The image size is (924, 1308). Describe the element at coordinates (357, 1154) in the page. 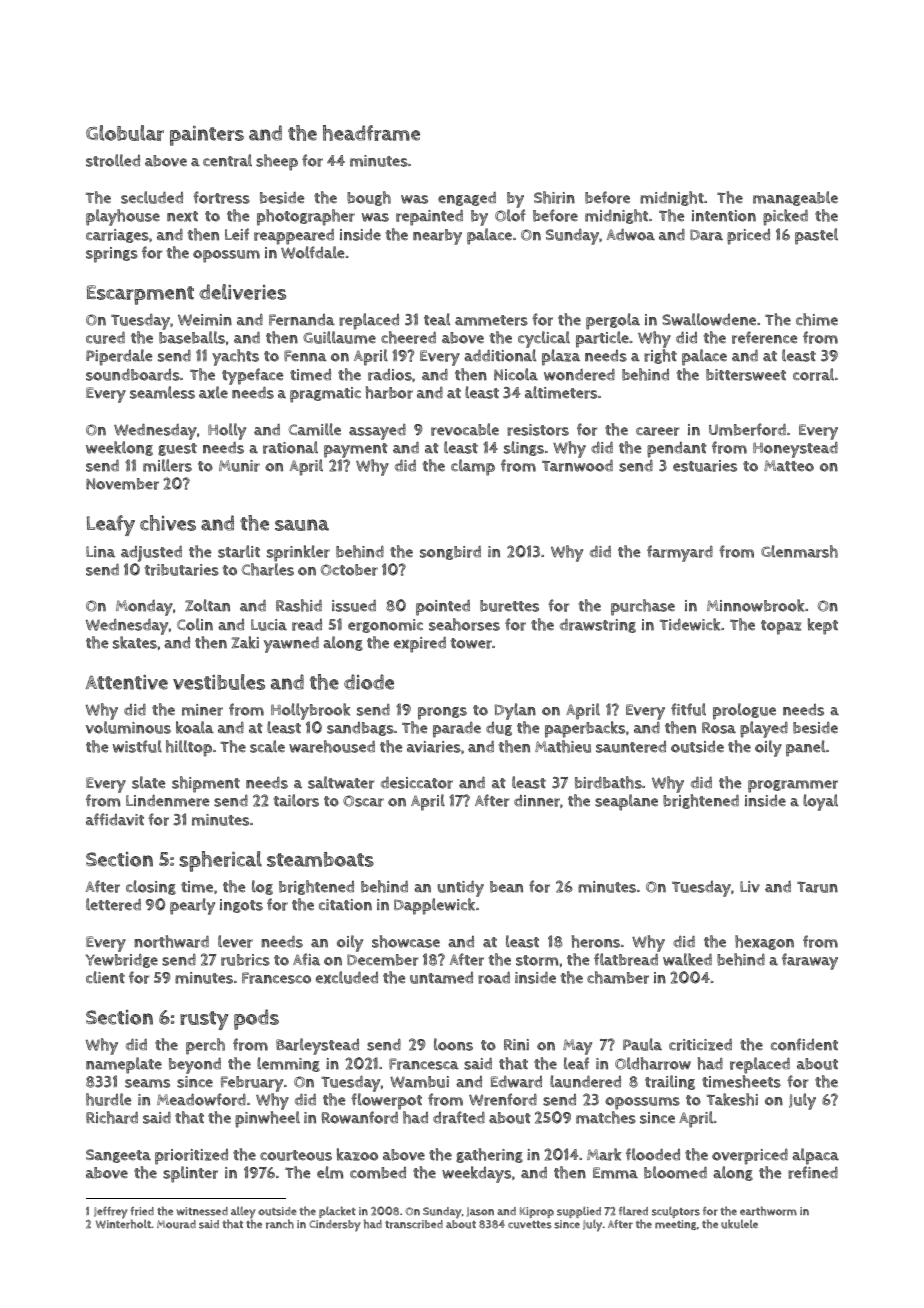

I see `kazoo` at that location.
